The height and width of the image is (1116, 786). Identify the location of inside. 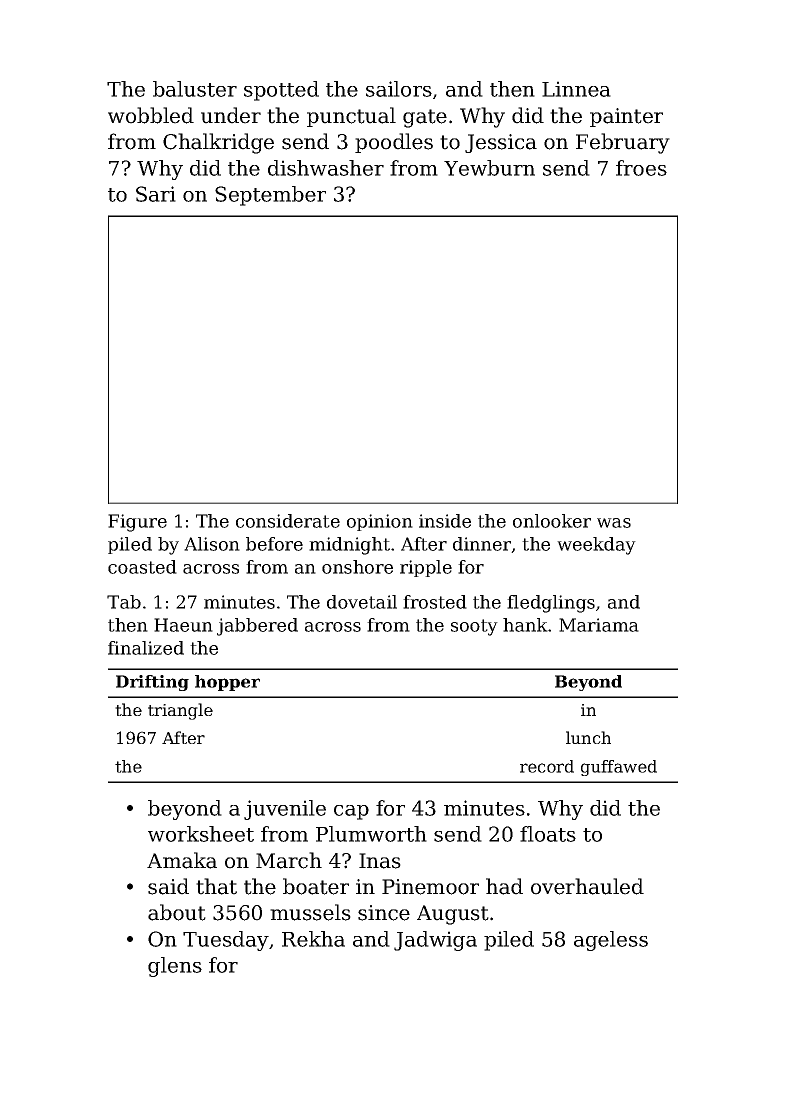
(445, 521).
